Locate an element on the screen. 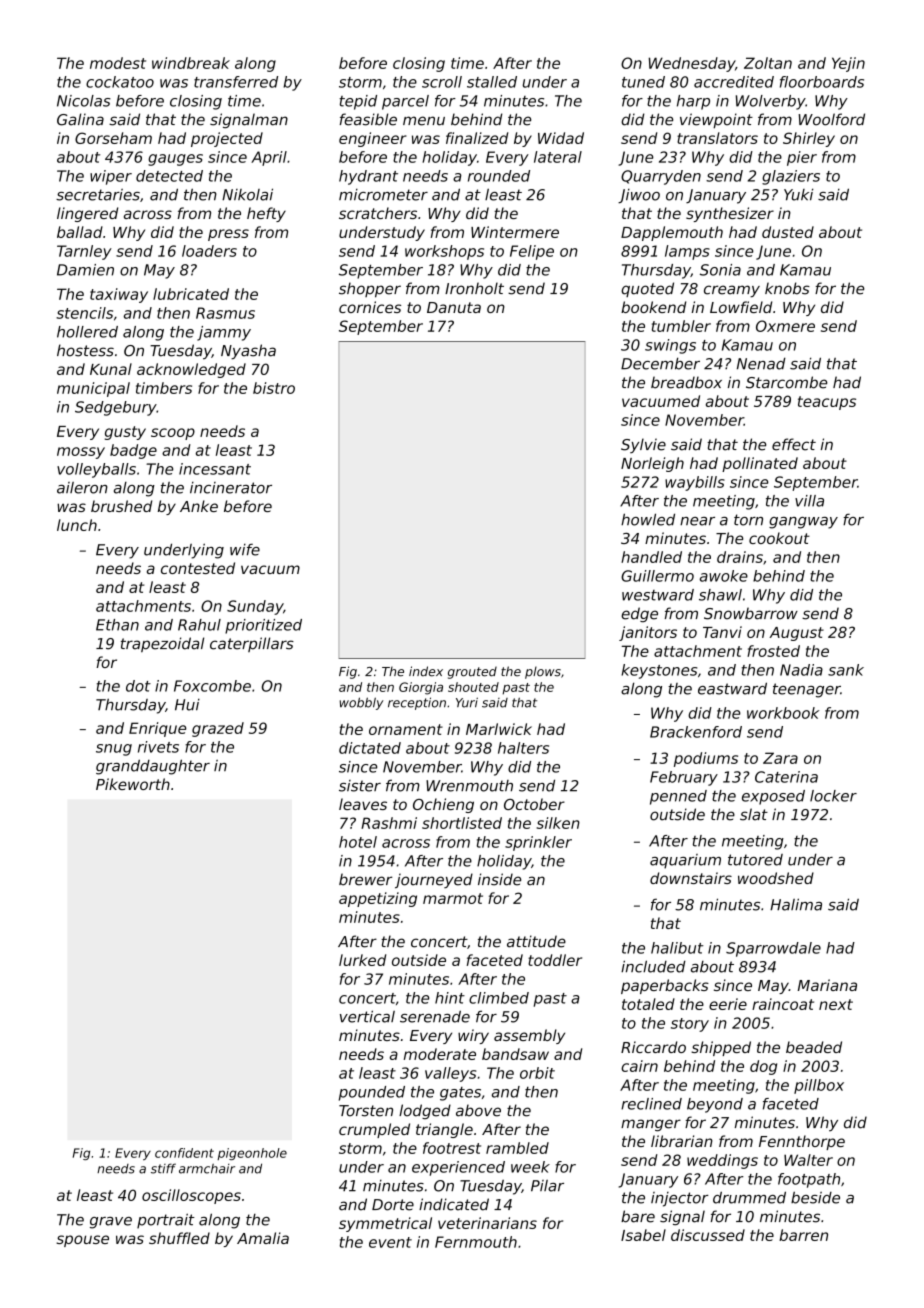  workshops is located at coordinates (444, 252).
